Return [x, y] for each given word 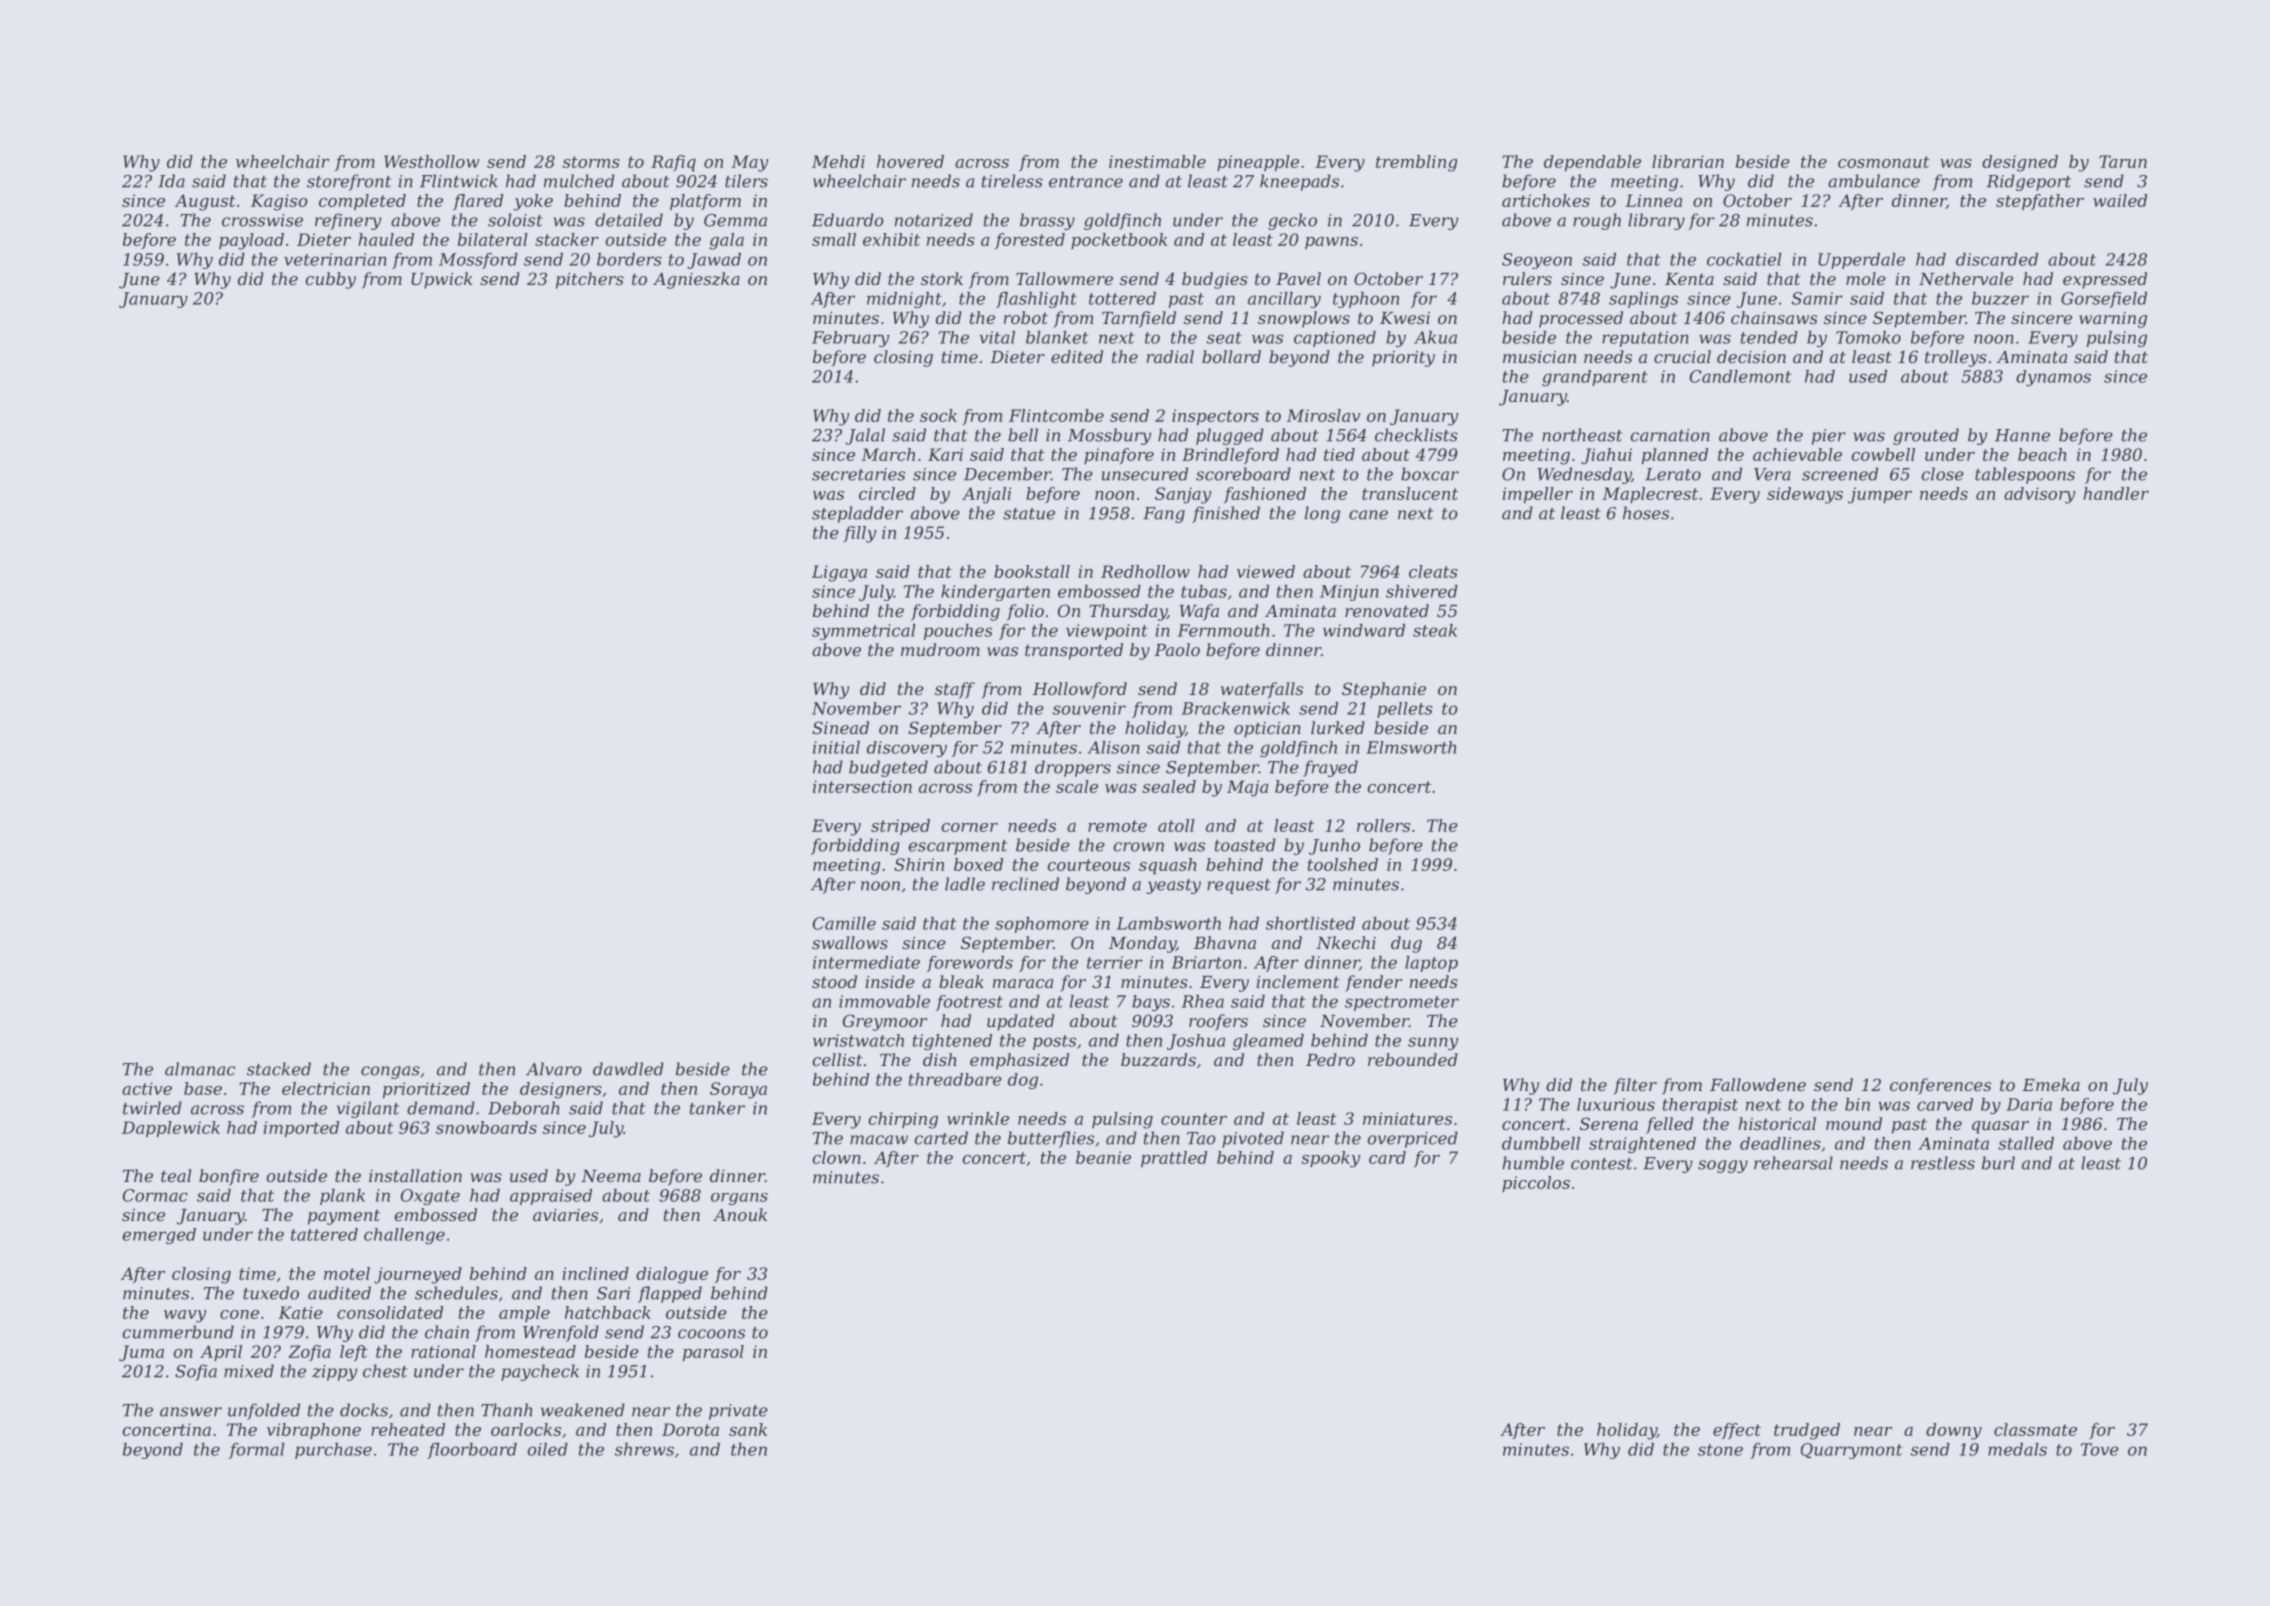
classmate [2035, 1429]
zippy [334, 1373]
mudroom [940, 649]
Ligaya [839, 573]
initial [836, 747]
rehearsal [1793, 1163]
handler [2116, 493]
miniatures [1407, 1118]
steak [1435, 630]
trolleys [1956, 358]
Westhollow [432, 161]
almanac [200, 1069]
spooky [1330, 1159]
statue [1029, 514]
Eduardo [848, 220]
